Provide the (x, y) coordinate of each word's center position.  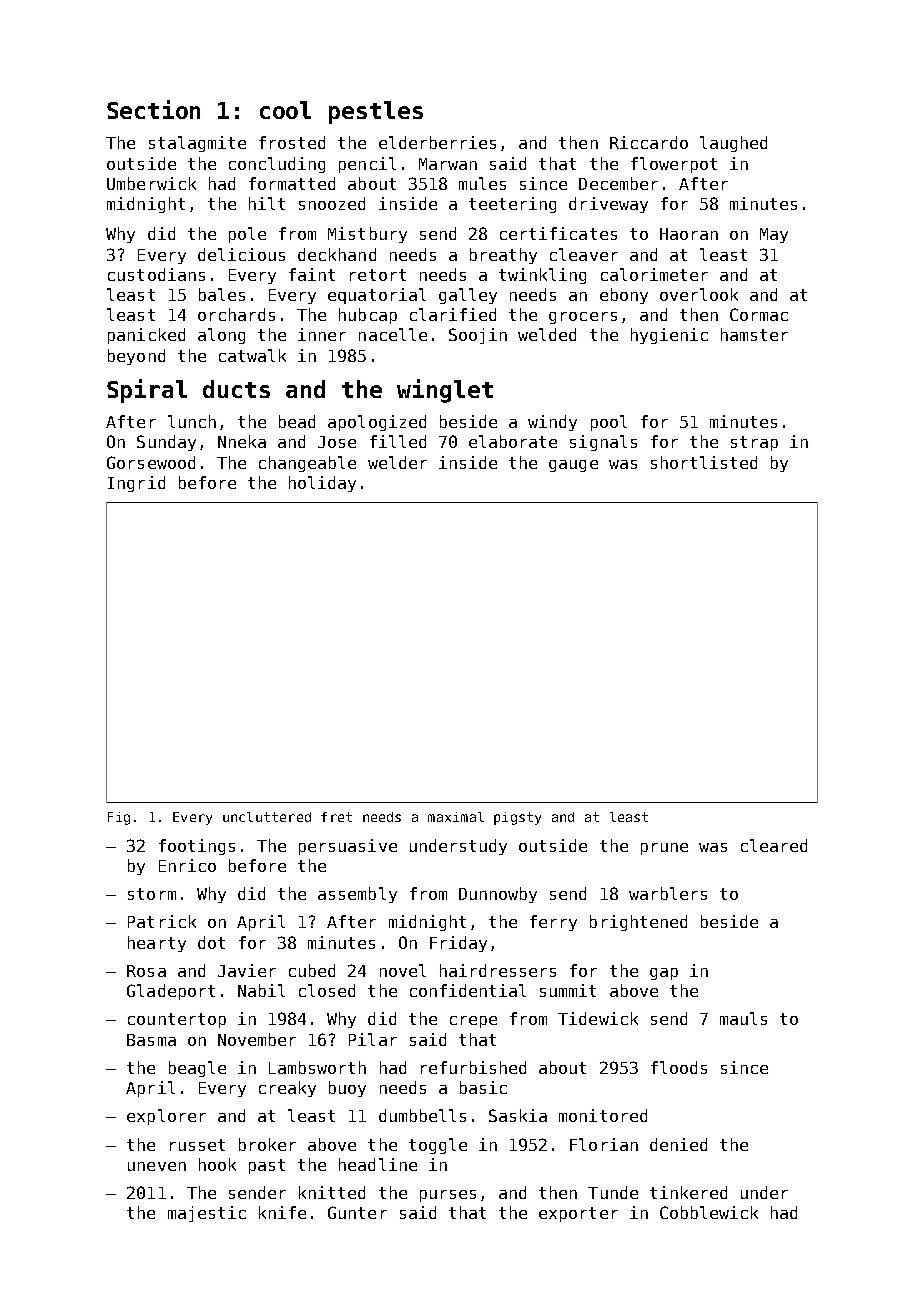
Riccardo (649, 142)
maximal (456, 817)
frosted (292, 142)
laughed (733, 144)
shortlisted (704, 462)
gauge (573, 466)
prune (664, 849)
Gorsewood (151, 462)
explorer (166, 1117)
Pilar (373, 1039)
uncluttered (267, 817)
